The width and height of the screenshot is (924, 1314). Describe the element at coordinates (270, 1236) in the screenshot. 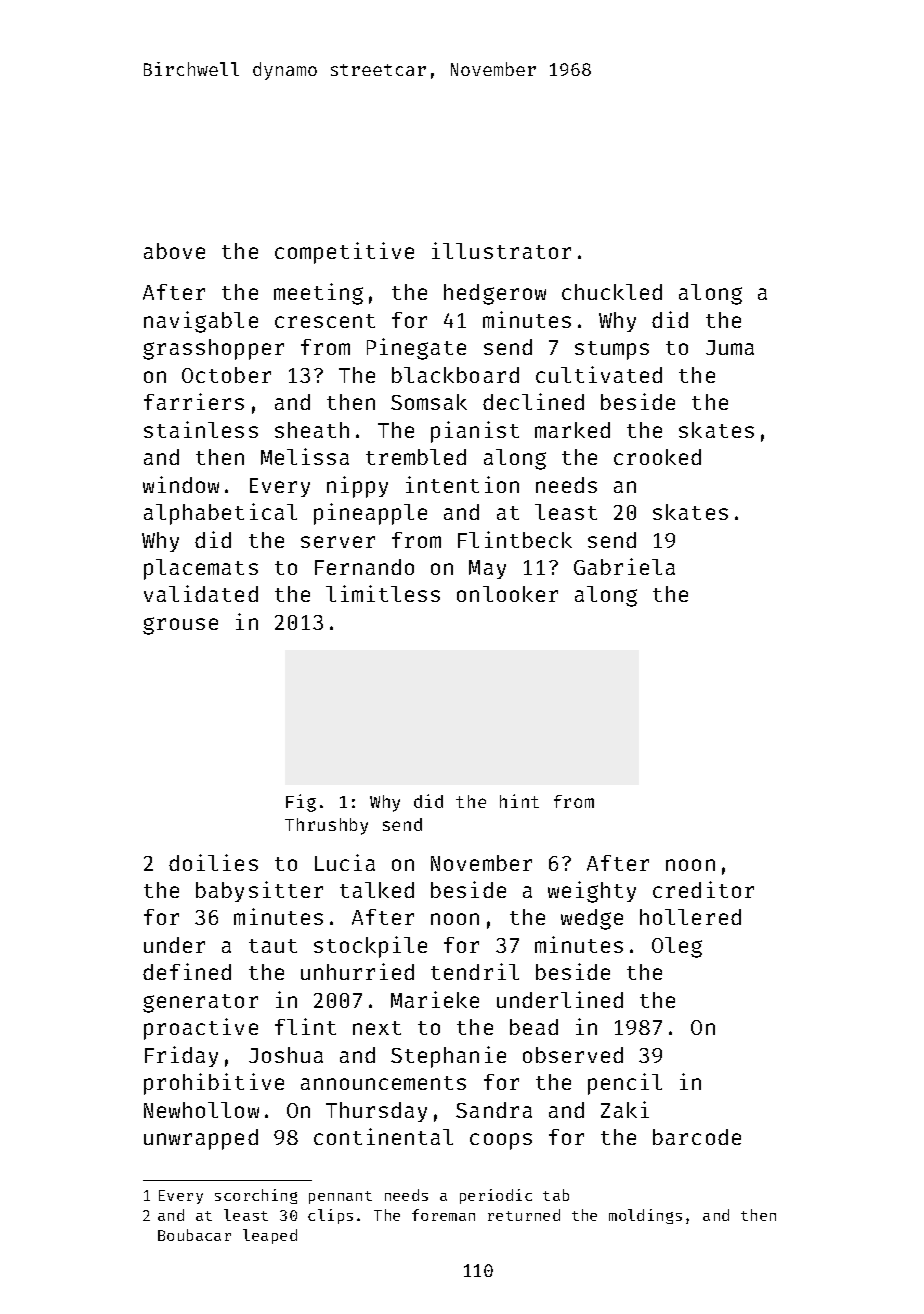

I see `leaped` at that location.
